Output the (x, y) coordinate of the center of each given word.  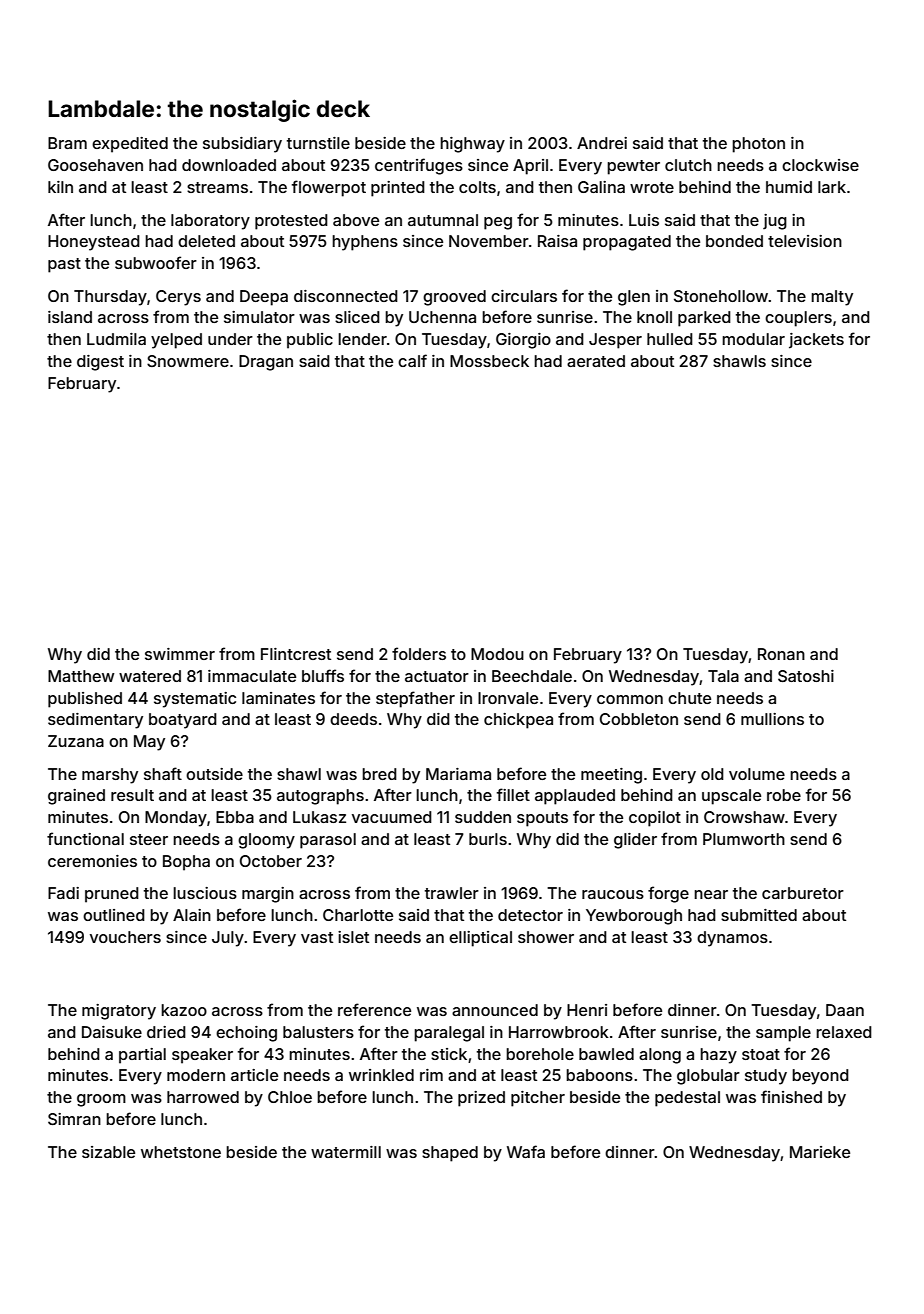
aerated (596, 361)
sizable (108, 1152)
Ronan (781, 654)
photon (758, 145)
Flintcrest (296, 654)
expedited (130, 145)
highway (472, 145)
